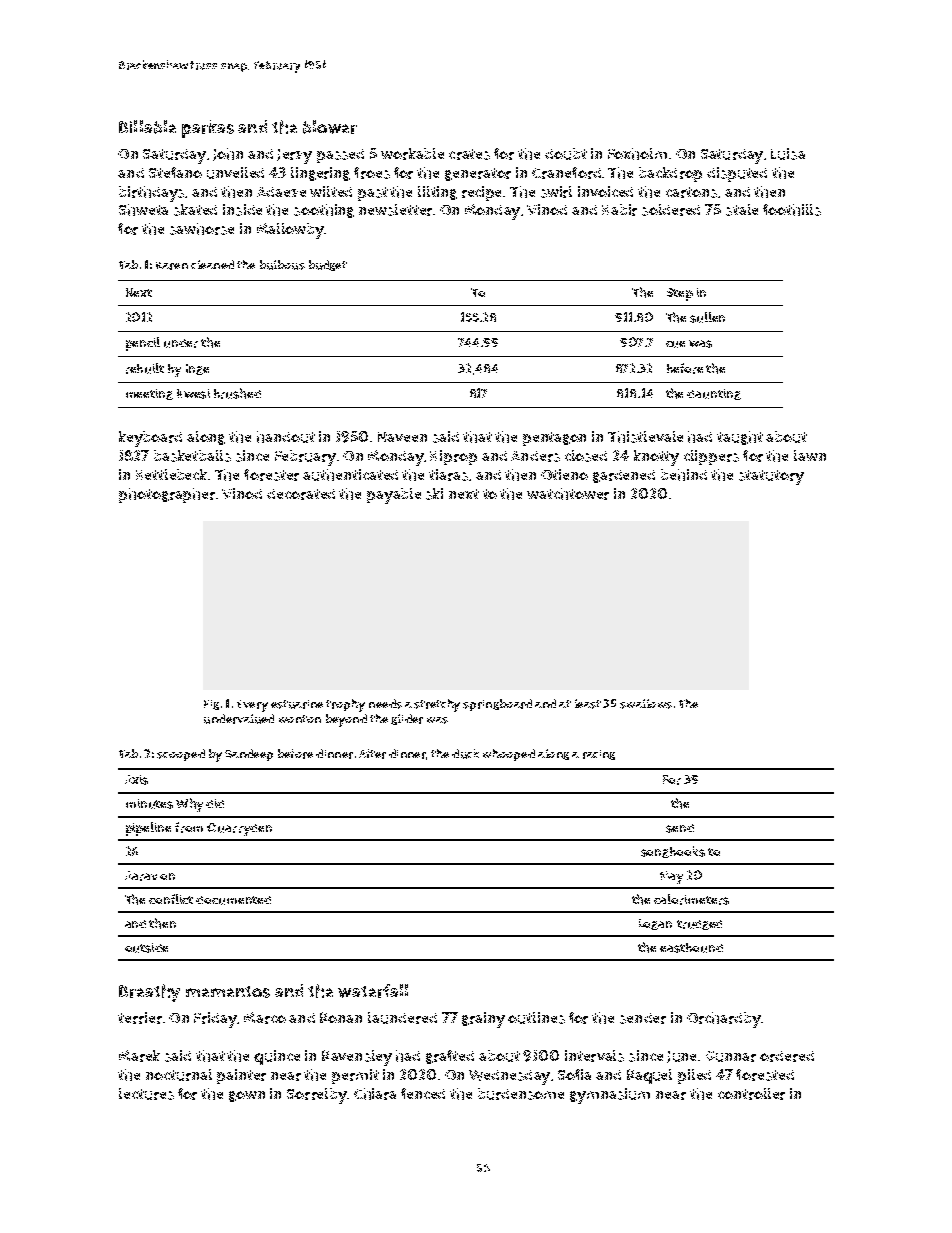  I want to click on budget, so click(328, 265).
